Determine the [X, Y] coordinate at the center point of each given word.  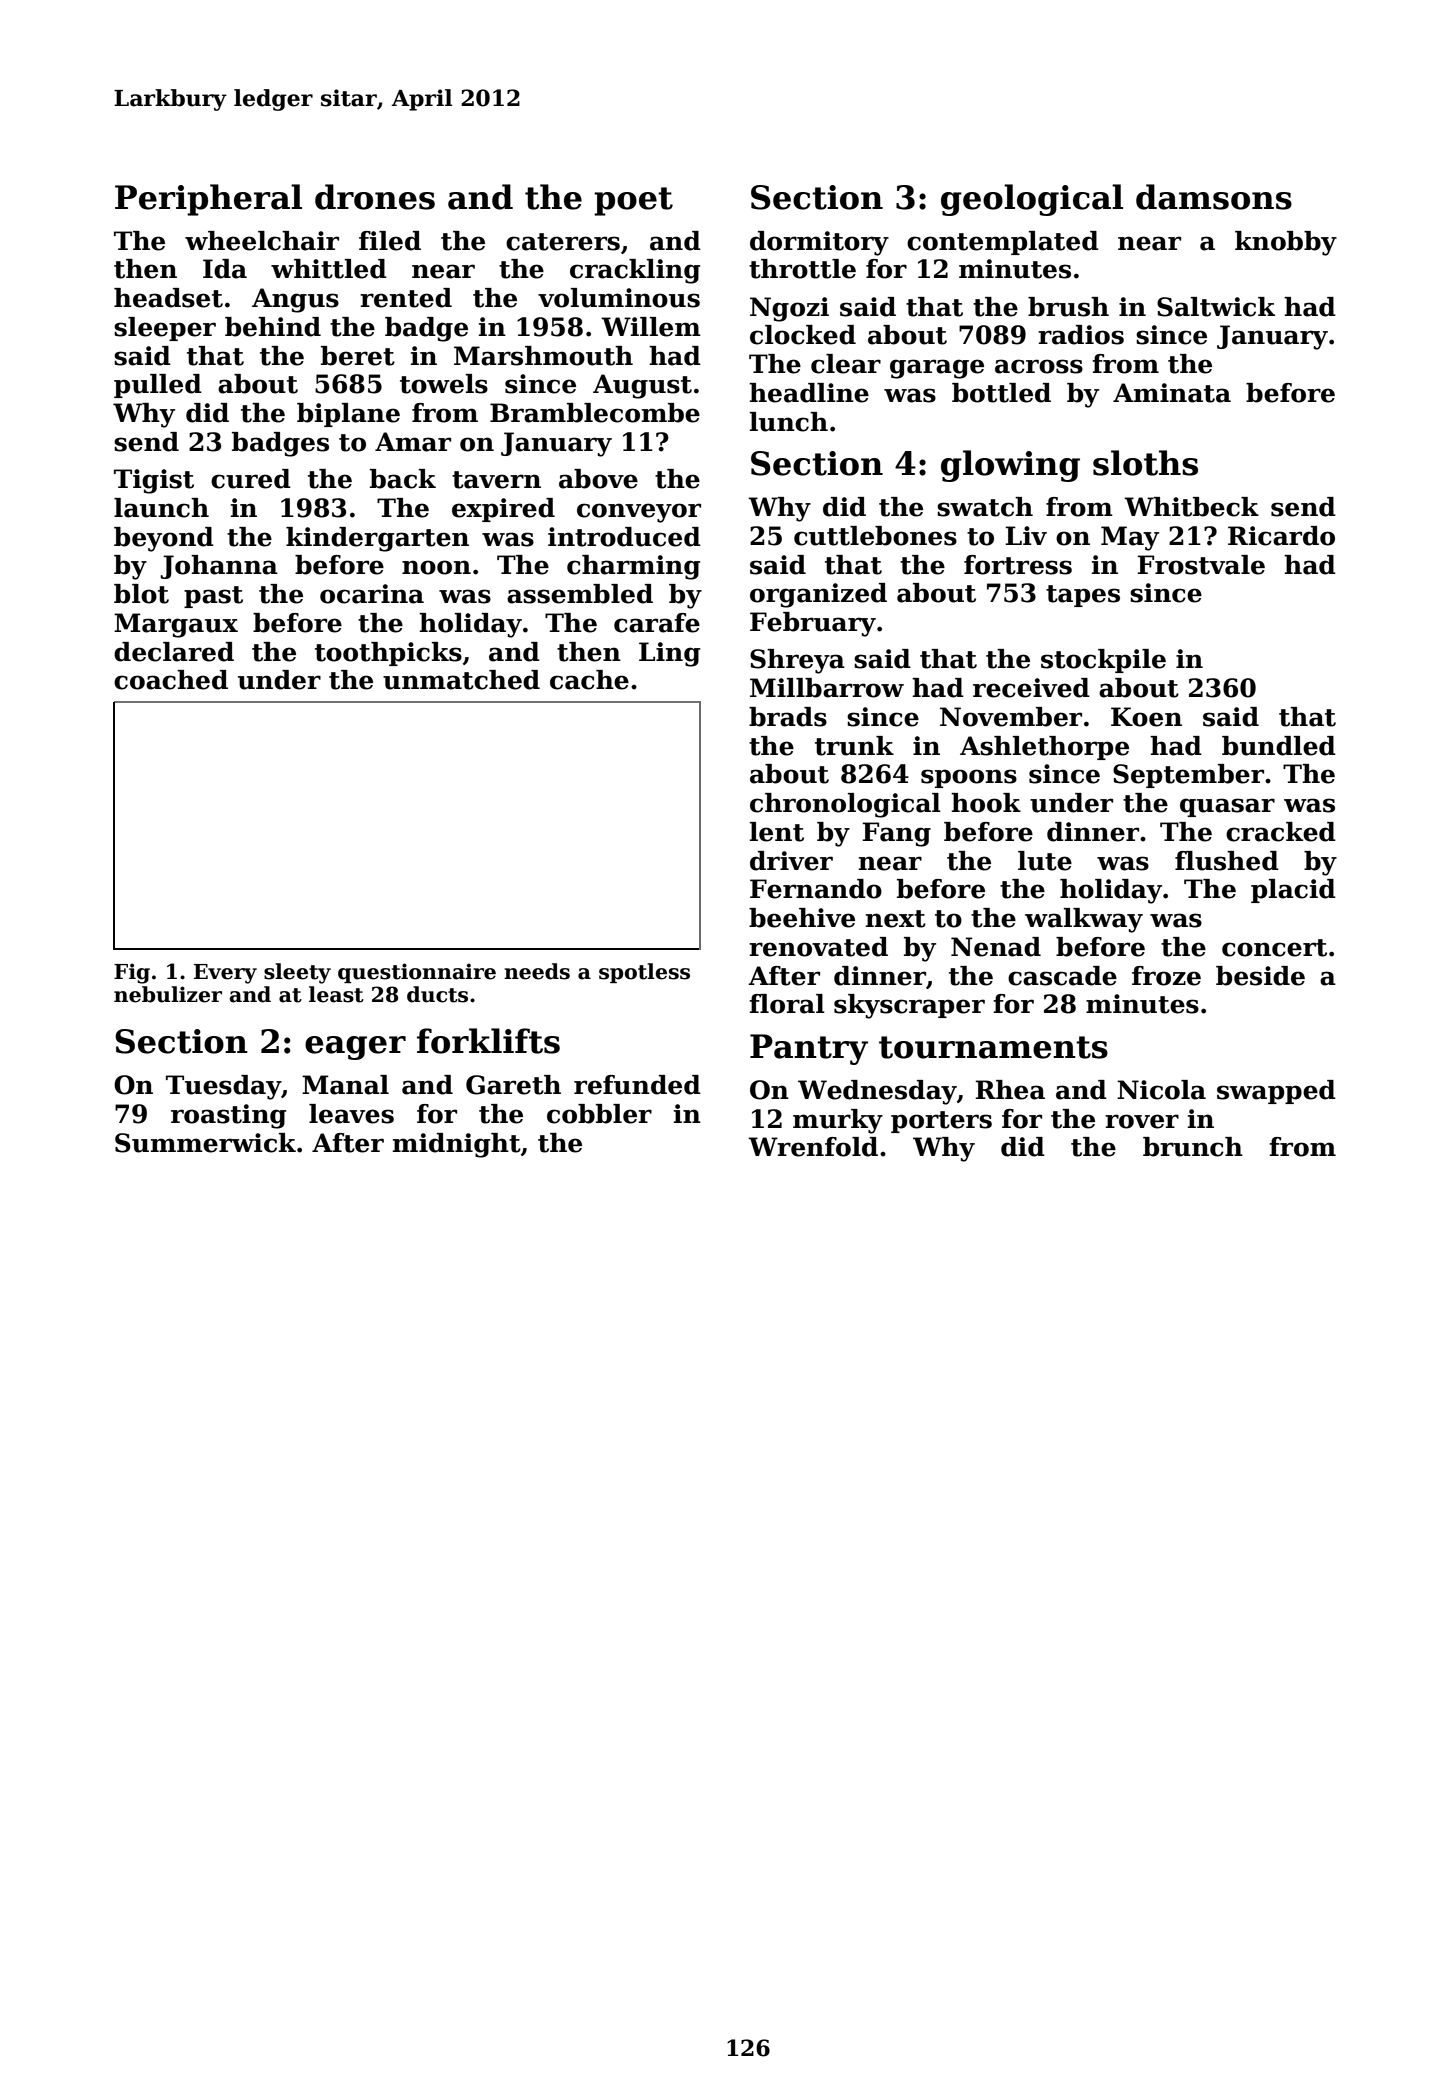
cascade [1062, 976]
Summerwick [205, 1143]
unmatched [461, 680]
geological [1032, 200]
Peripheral [208, 200]
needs [537, 971]
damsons [1214, 197]
